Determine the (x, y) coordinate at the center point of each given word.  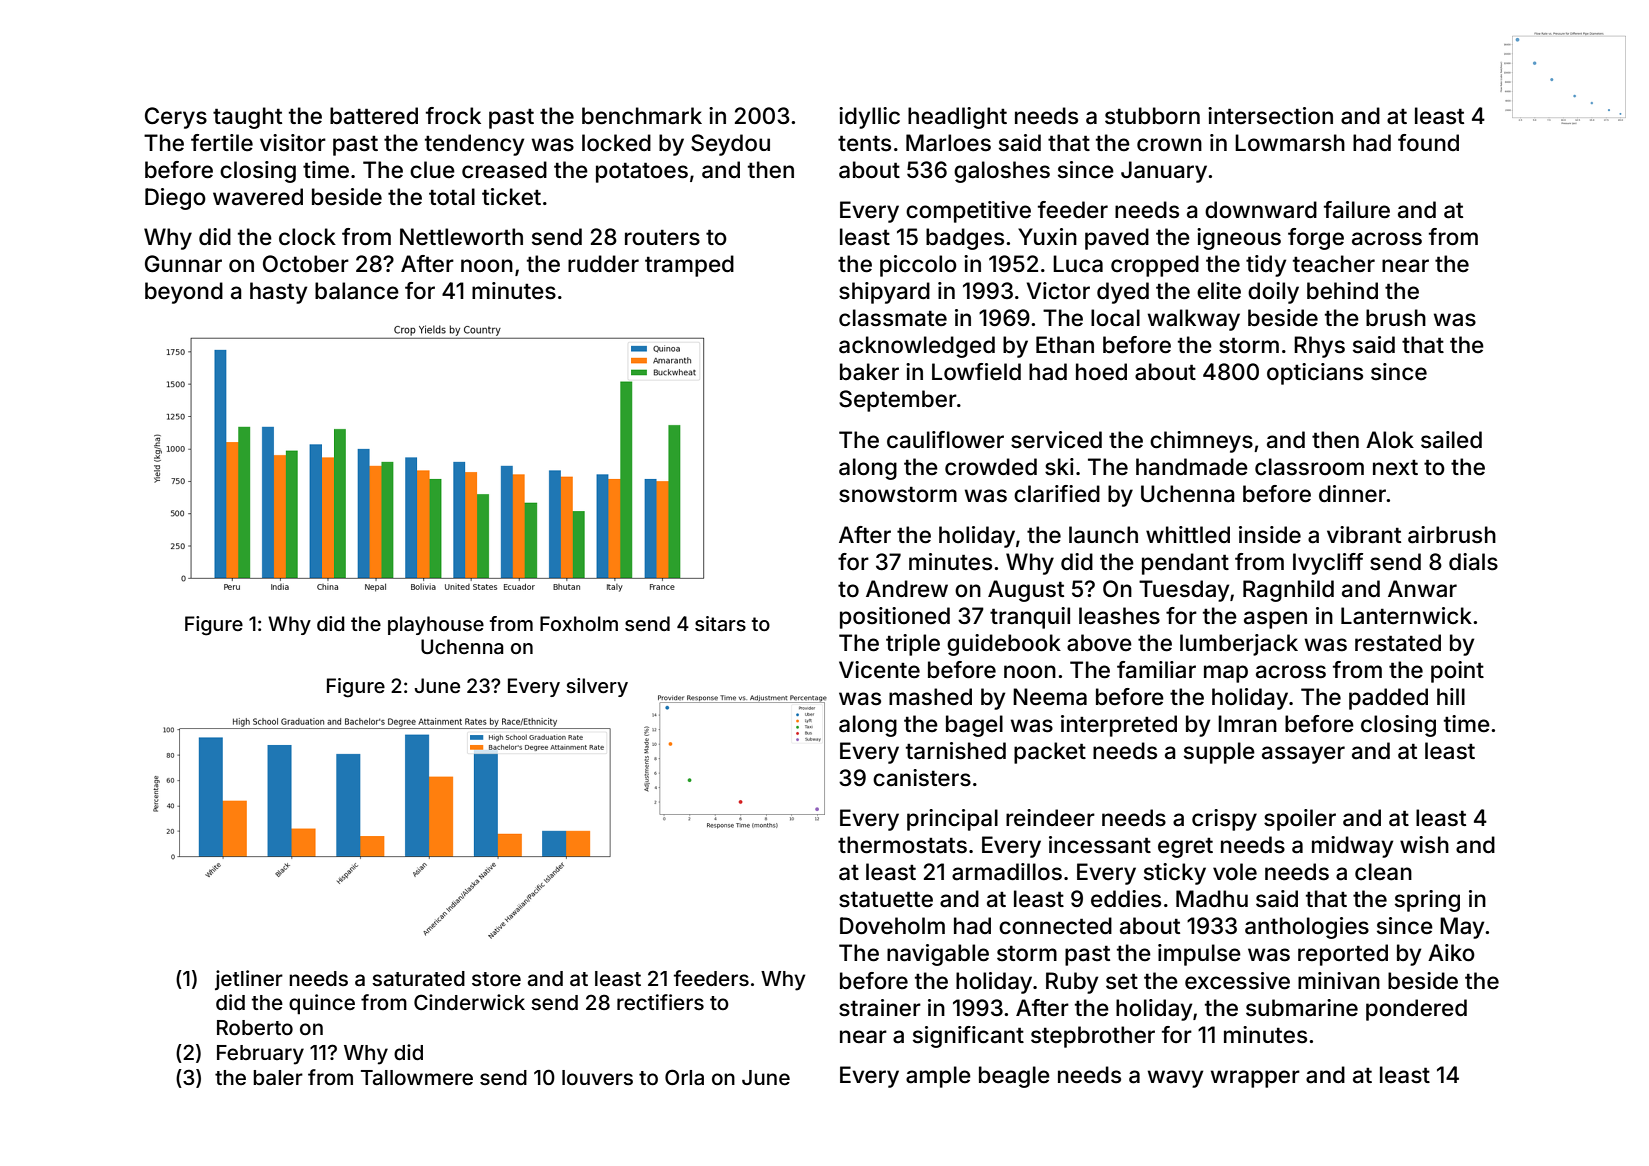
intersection (1270, 116)
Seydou (730, 145)
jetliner (249, 980)
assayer (1303, 755)
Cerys (176, 118)
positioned (895, 618)
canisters (922, 778)
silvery (597, 687)
